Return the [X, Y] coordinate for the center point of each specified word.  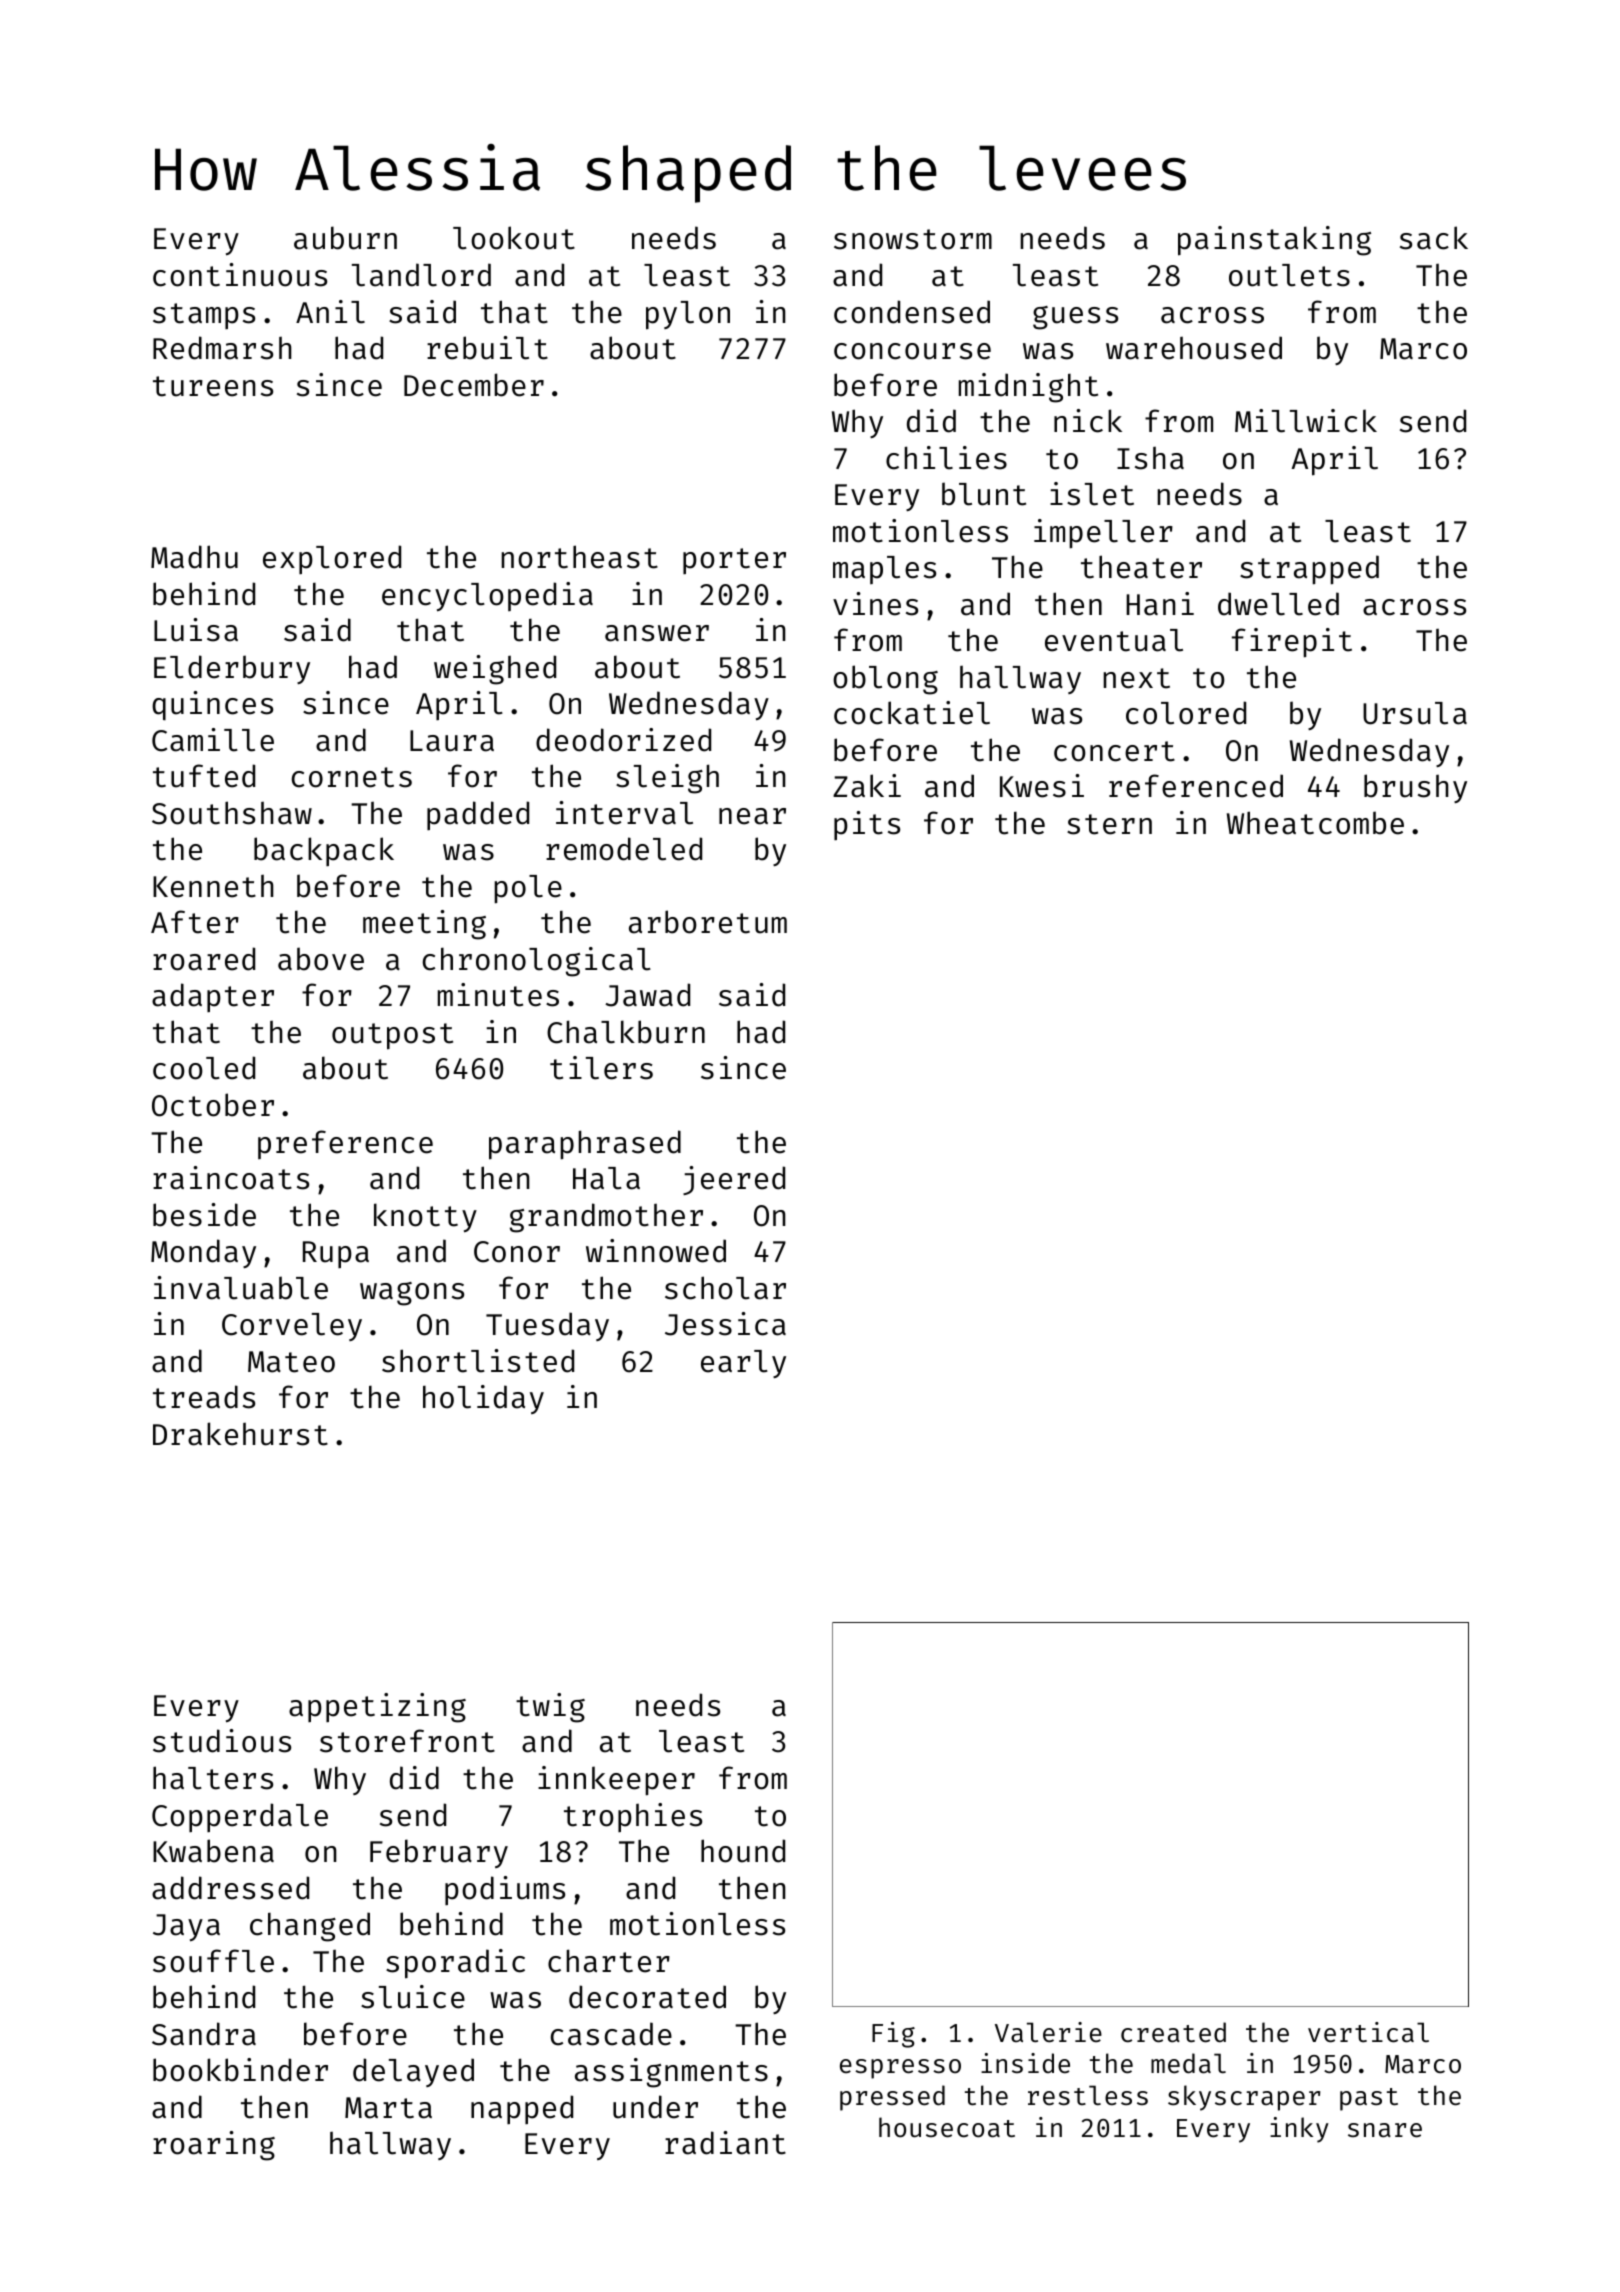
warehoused [1194, 348]
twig [550, 1708]
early [743, 1364]
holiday [483, 1399]
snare [1385, 2130]
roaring [214, 2146]
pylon [688, 315]
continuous [240, 275]
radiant [725, 2143]
